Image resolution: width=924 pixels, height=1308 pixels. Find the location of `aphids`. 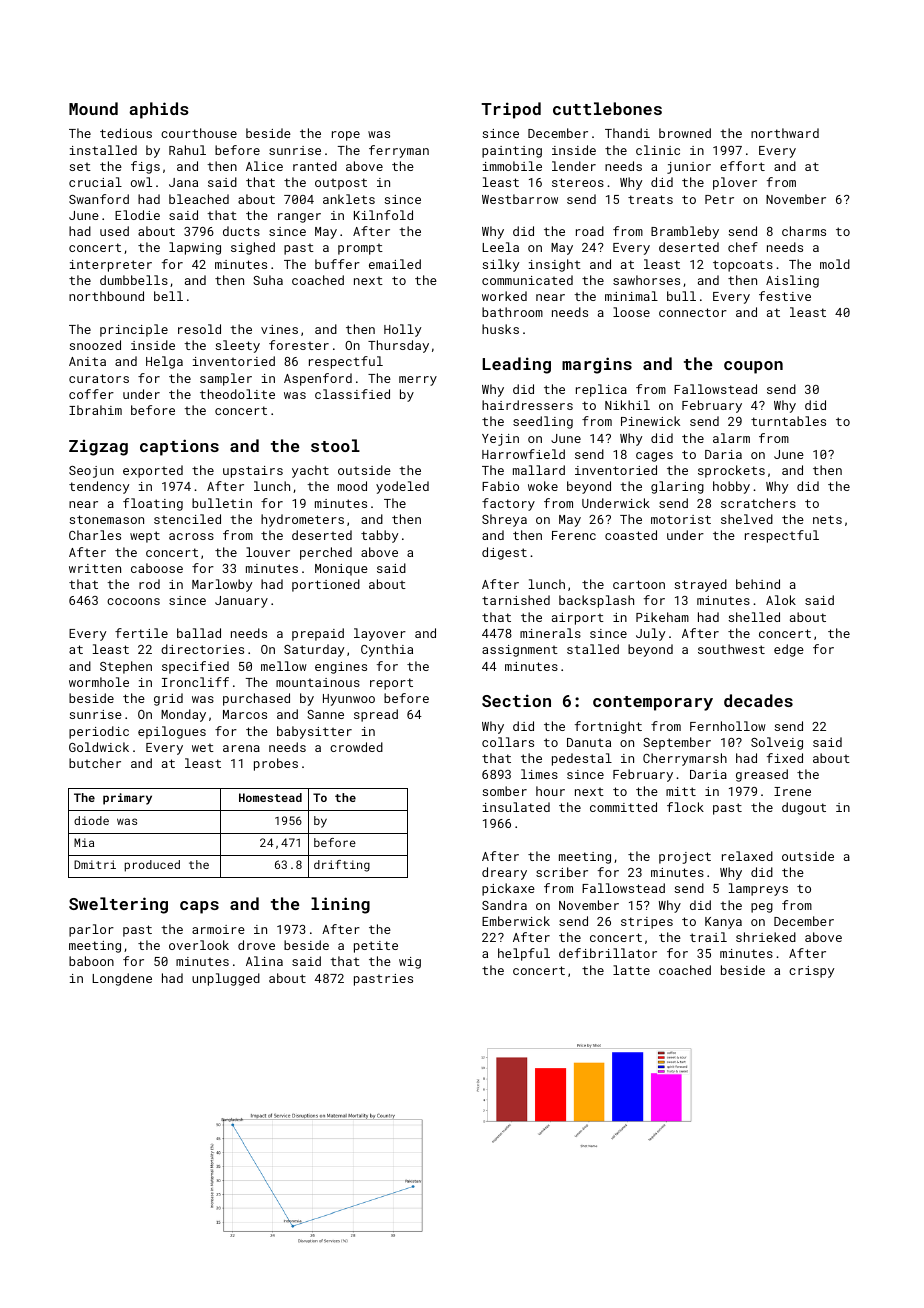

aphids is located at coordinates (159, 110).
